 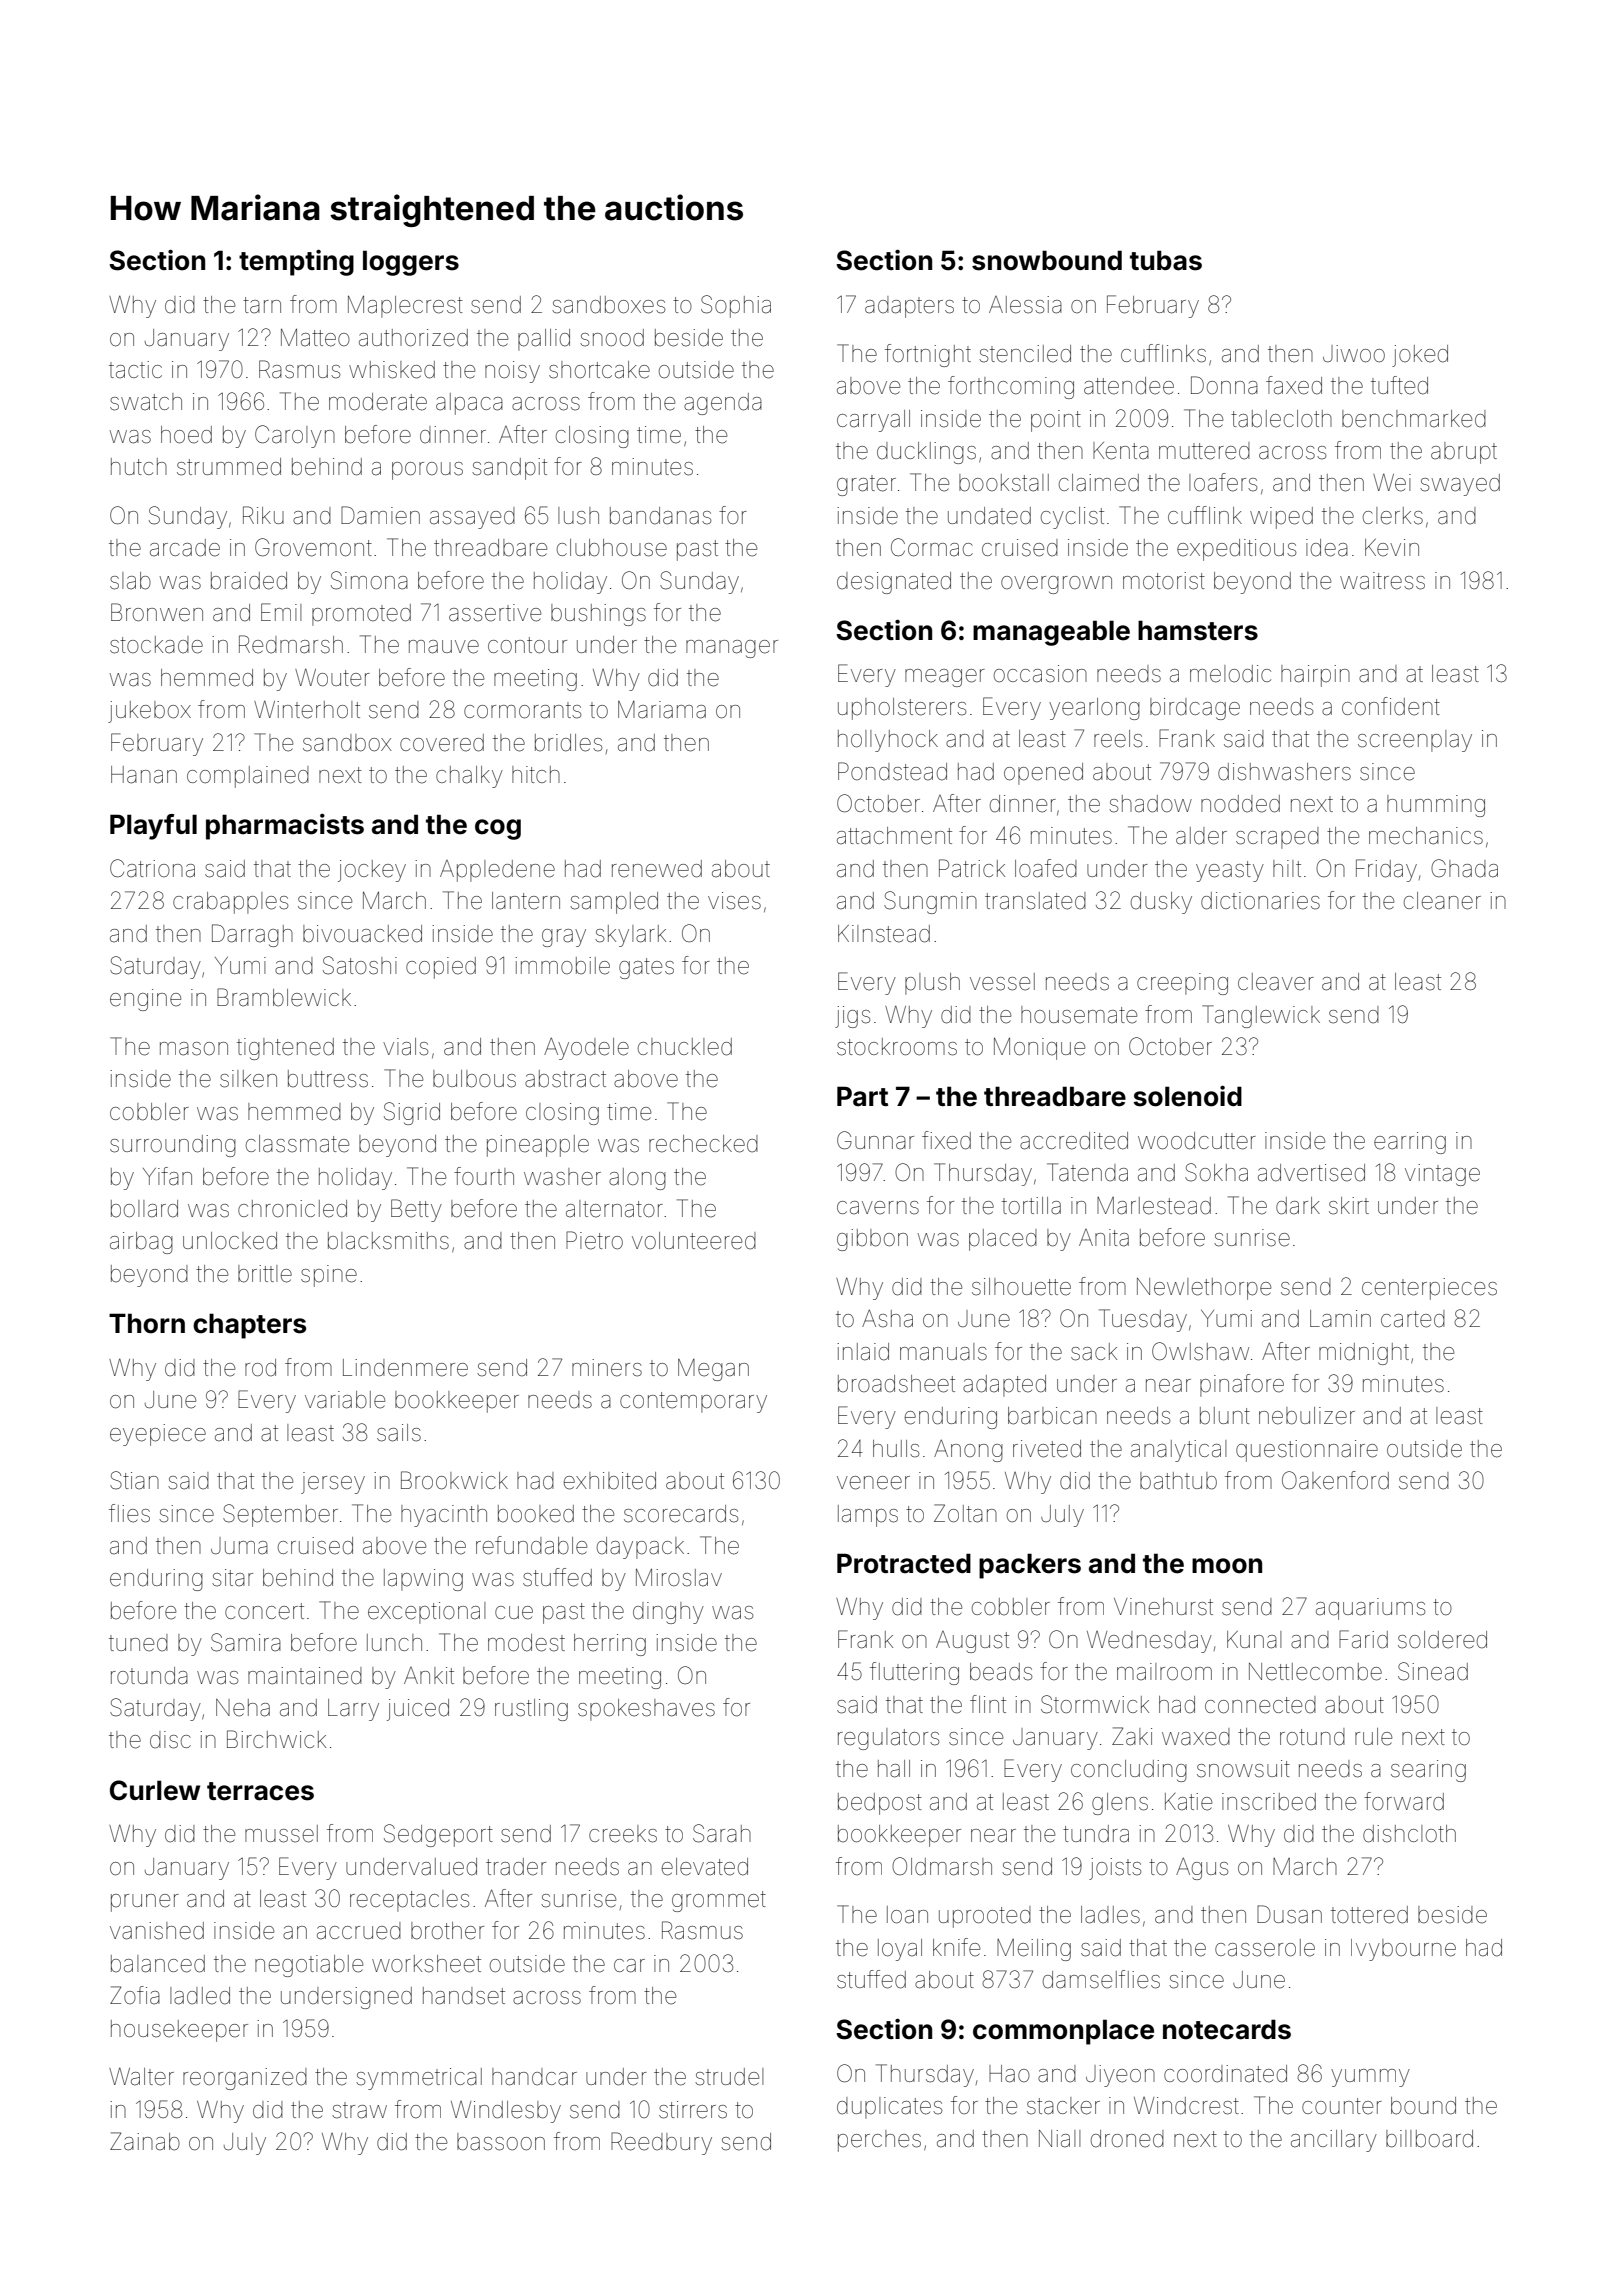 What do you see at coordinates (736, 306) in the page?
I see `Sophia` at bounding box center [736, 306].
